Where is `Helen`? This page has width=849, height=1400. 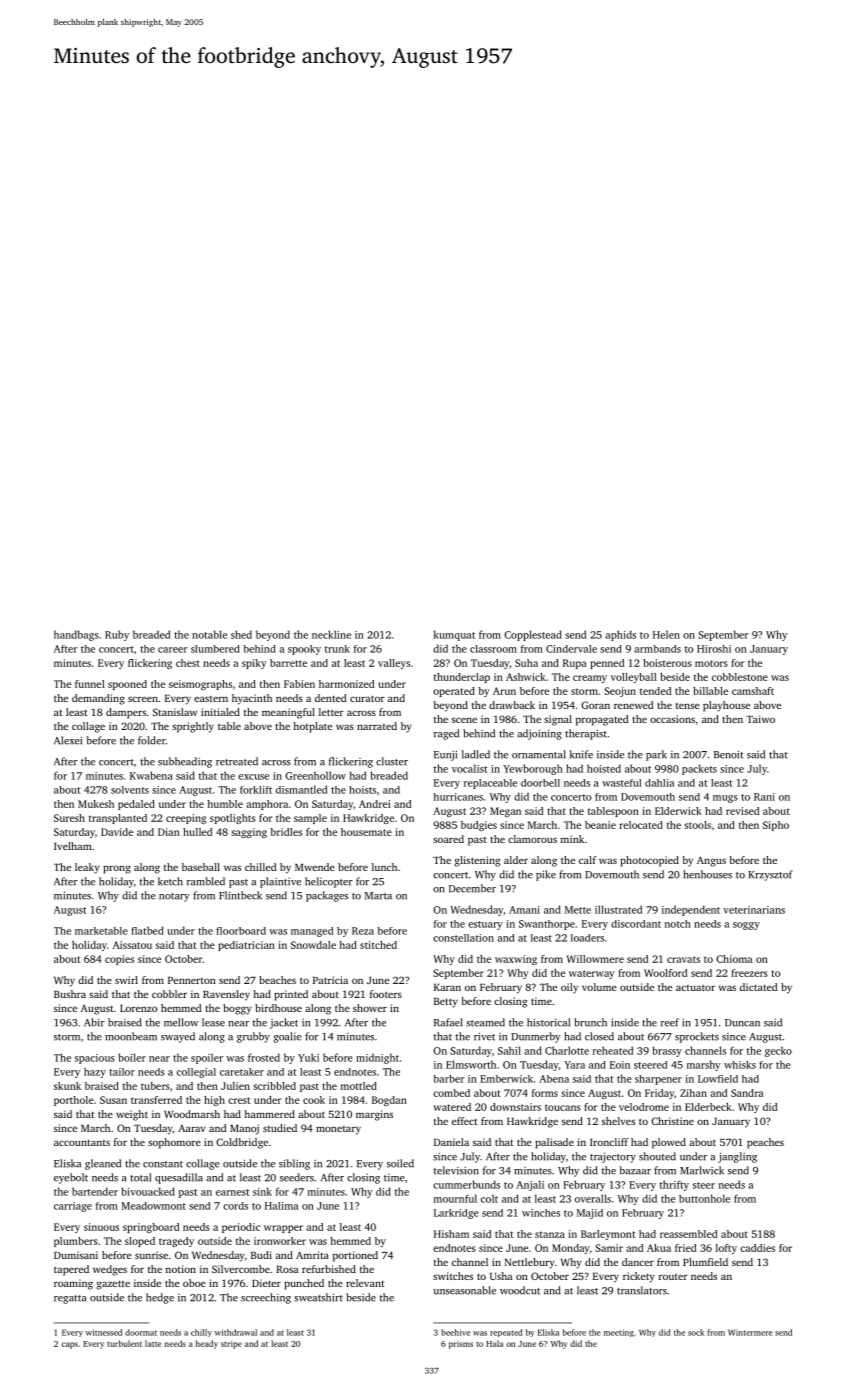 Helen is located at coordinates (666, 634).
